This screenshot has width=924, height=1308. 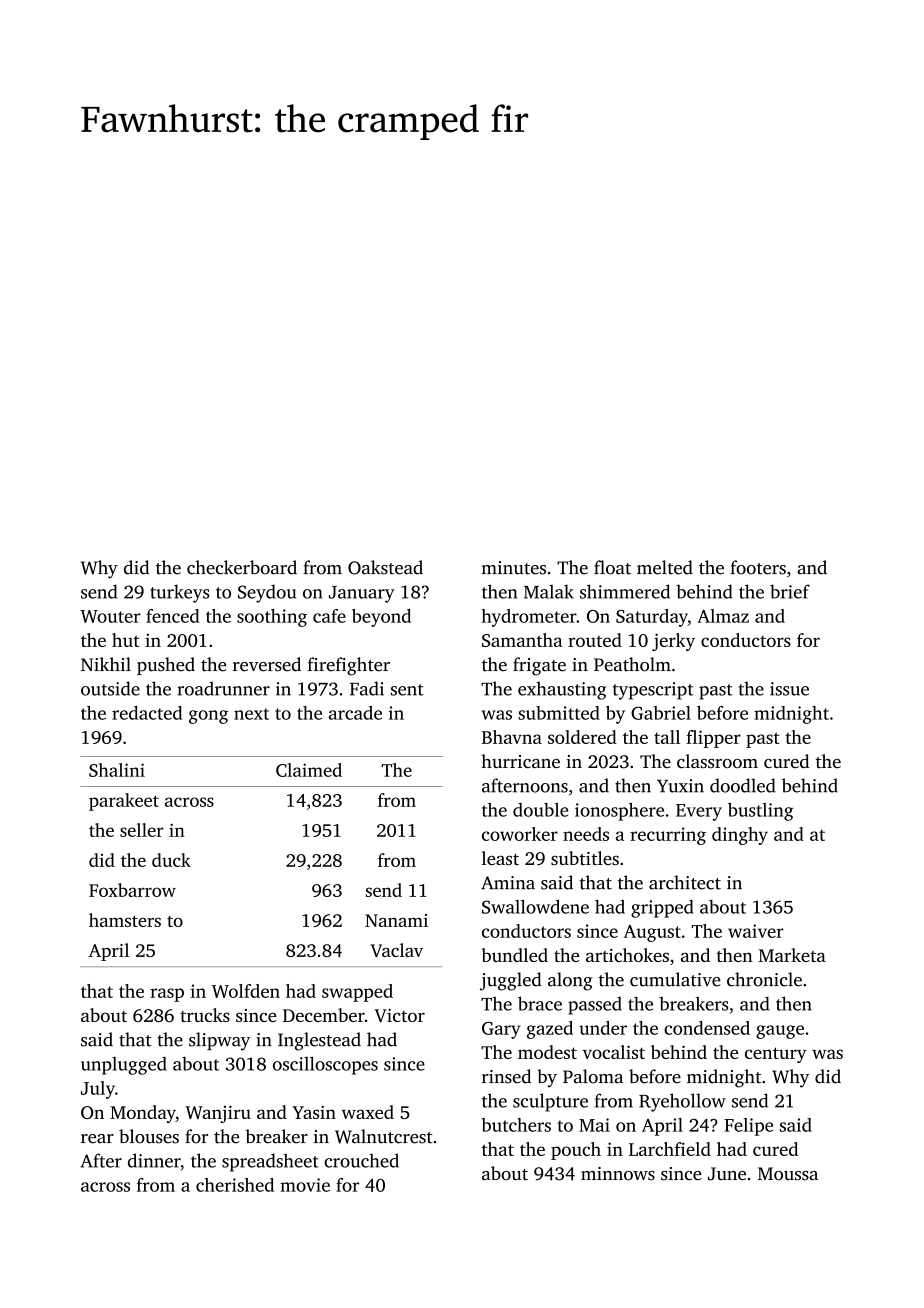 I want to click on Walnutcrest, so click(x=384, y=1136).
